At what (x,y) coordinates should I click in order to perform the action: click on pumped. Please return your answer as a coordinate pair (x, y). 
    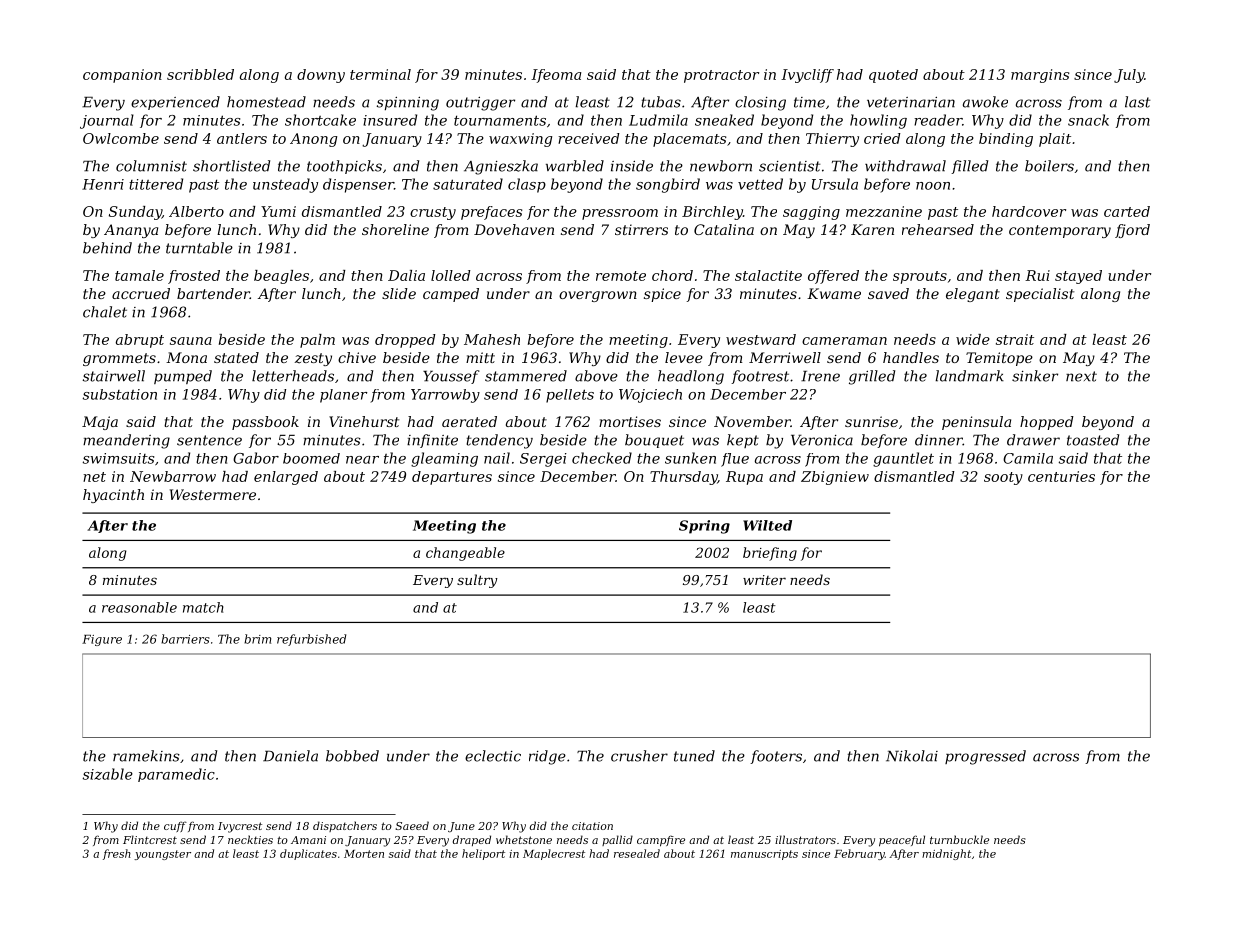
    Looking at the image, I should click on (183, 377).
